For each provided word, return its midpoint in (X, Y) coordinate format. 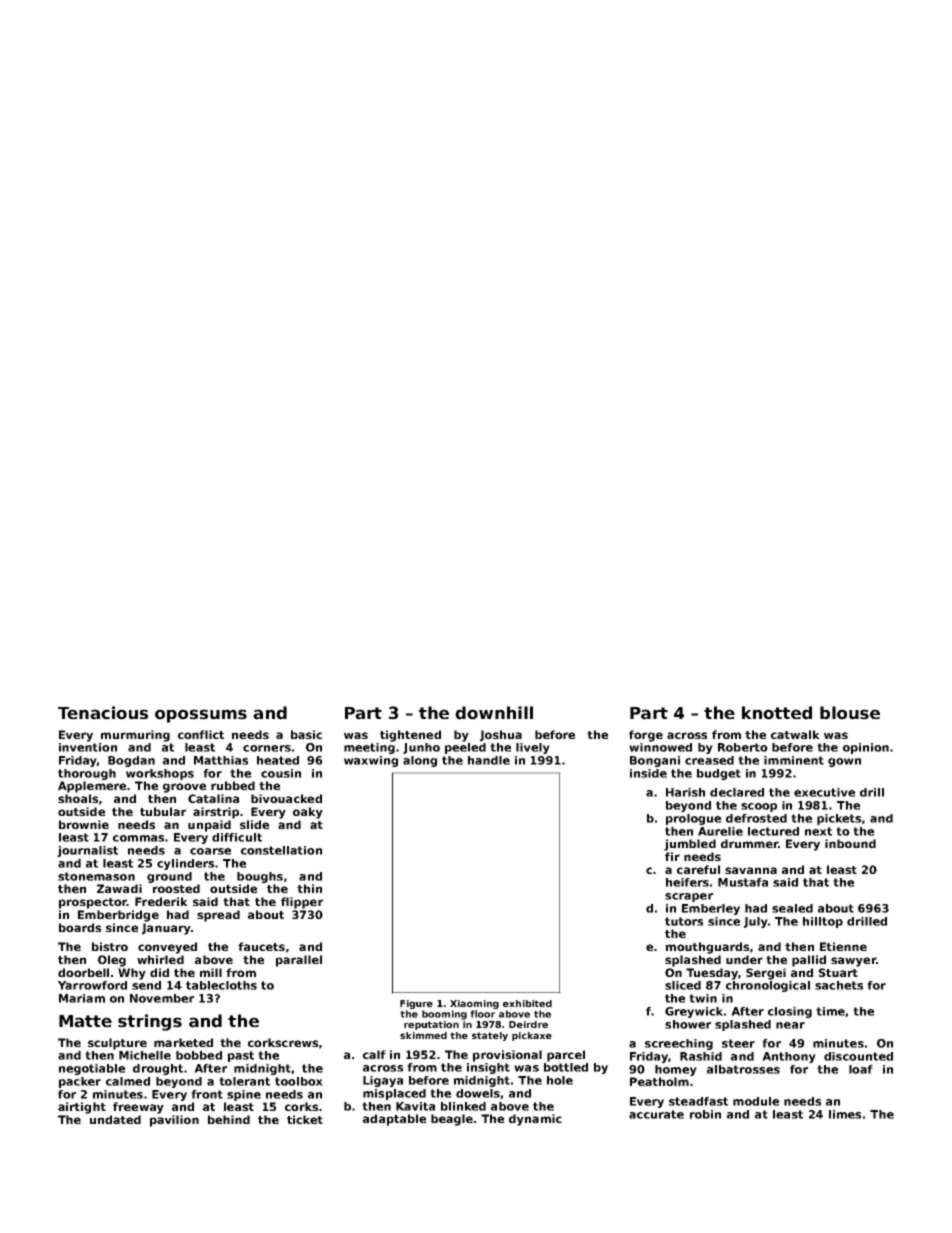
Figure (416, 1004)
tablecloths (221, 985)
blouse (850, 713)
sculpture (117, 1044)
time (830, 1011)
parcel (566, 1056)
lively (533, 748)
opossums (201, 716)
